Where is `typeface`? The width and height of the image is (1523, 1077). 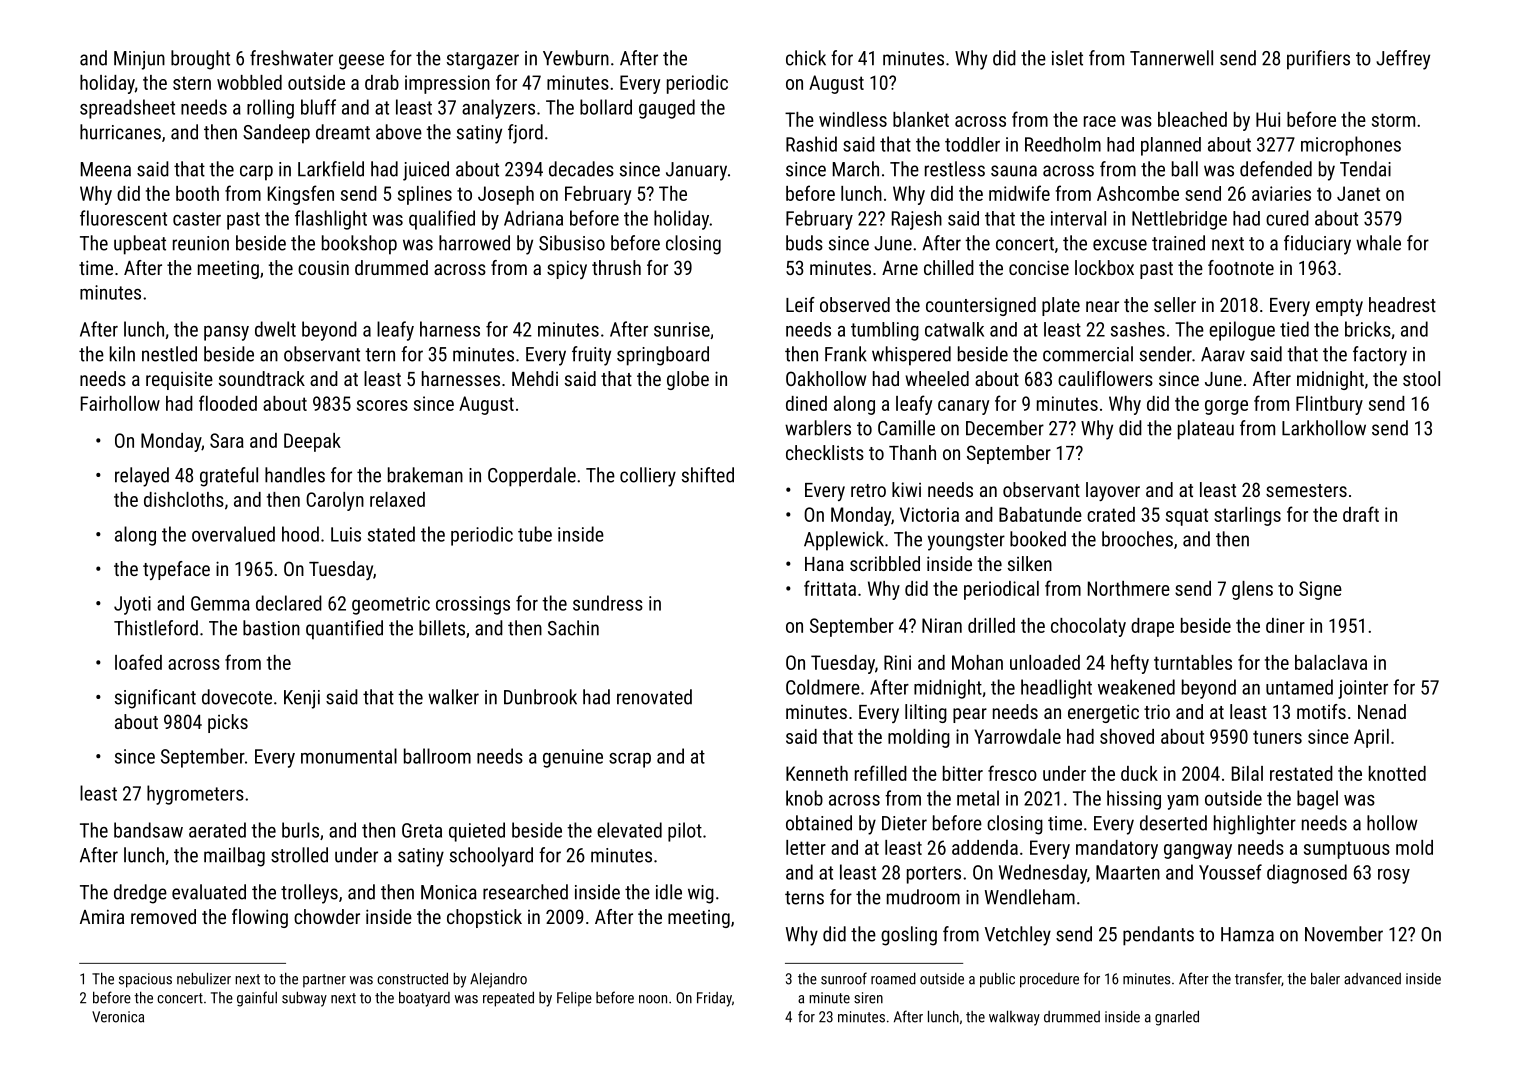 typeface is located at coordinates (176, 570).
